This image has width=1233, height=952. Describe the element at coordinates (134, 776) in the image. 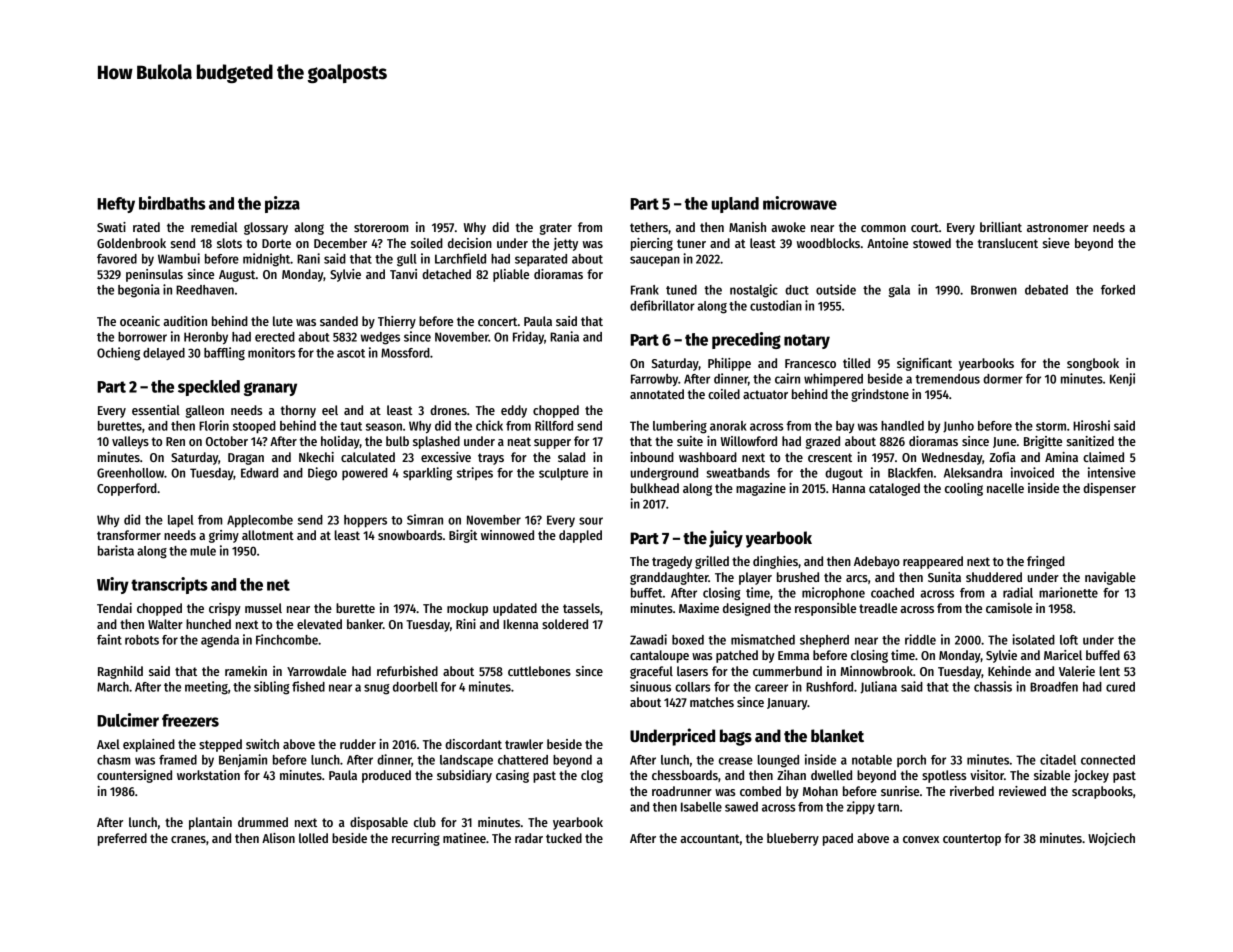

I see `countersigned` at that location.
